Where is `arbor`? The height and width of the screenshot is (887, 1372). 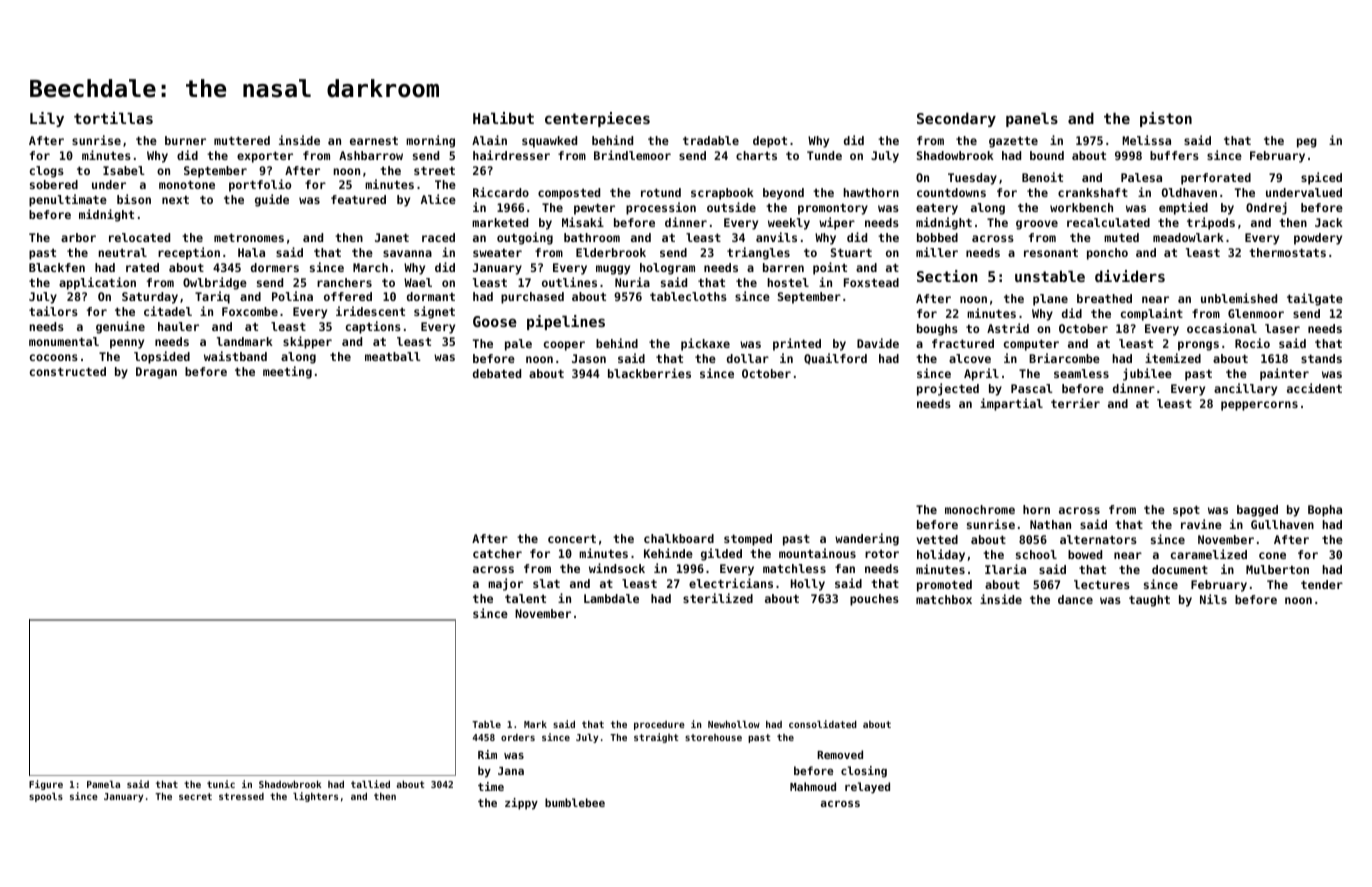 arbor is located at coordinates (78, 237).
